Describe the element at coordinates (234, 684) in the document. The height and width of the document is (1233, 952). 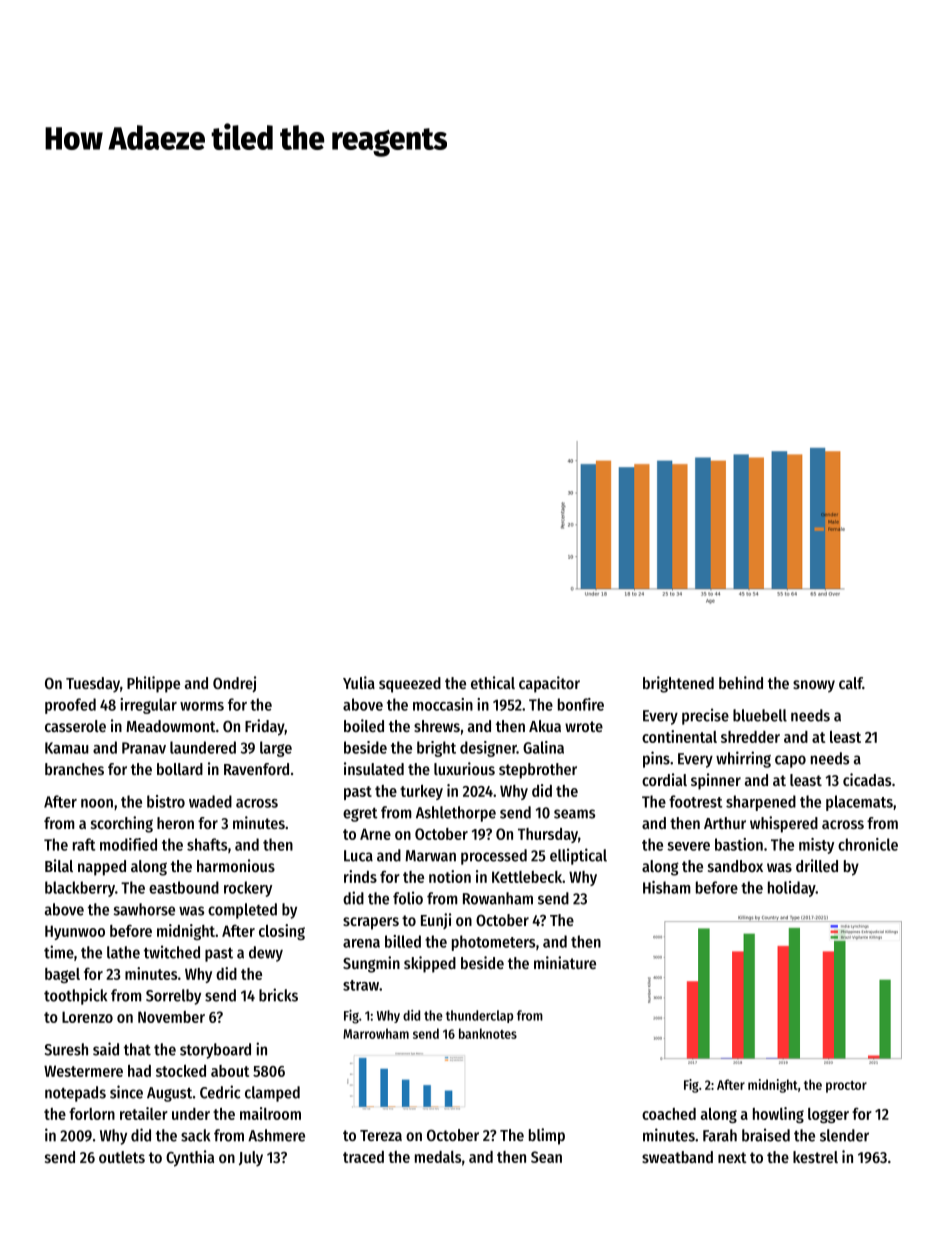
I see `Ondrej` at that location.
